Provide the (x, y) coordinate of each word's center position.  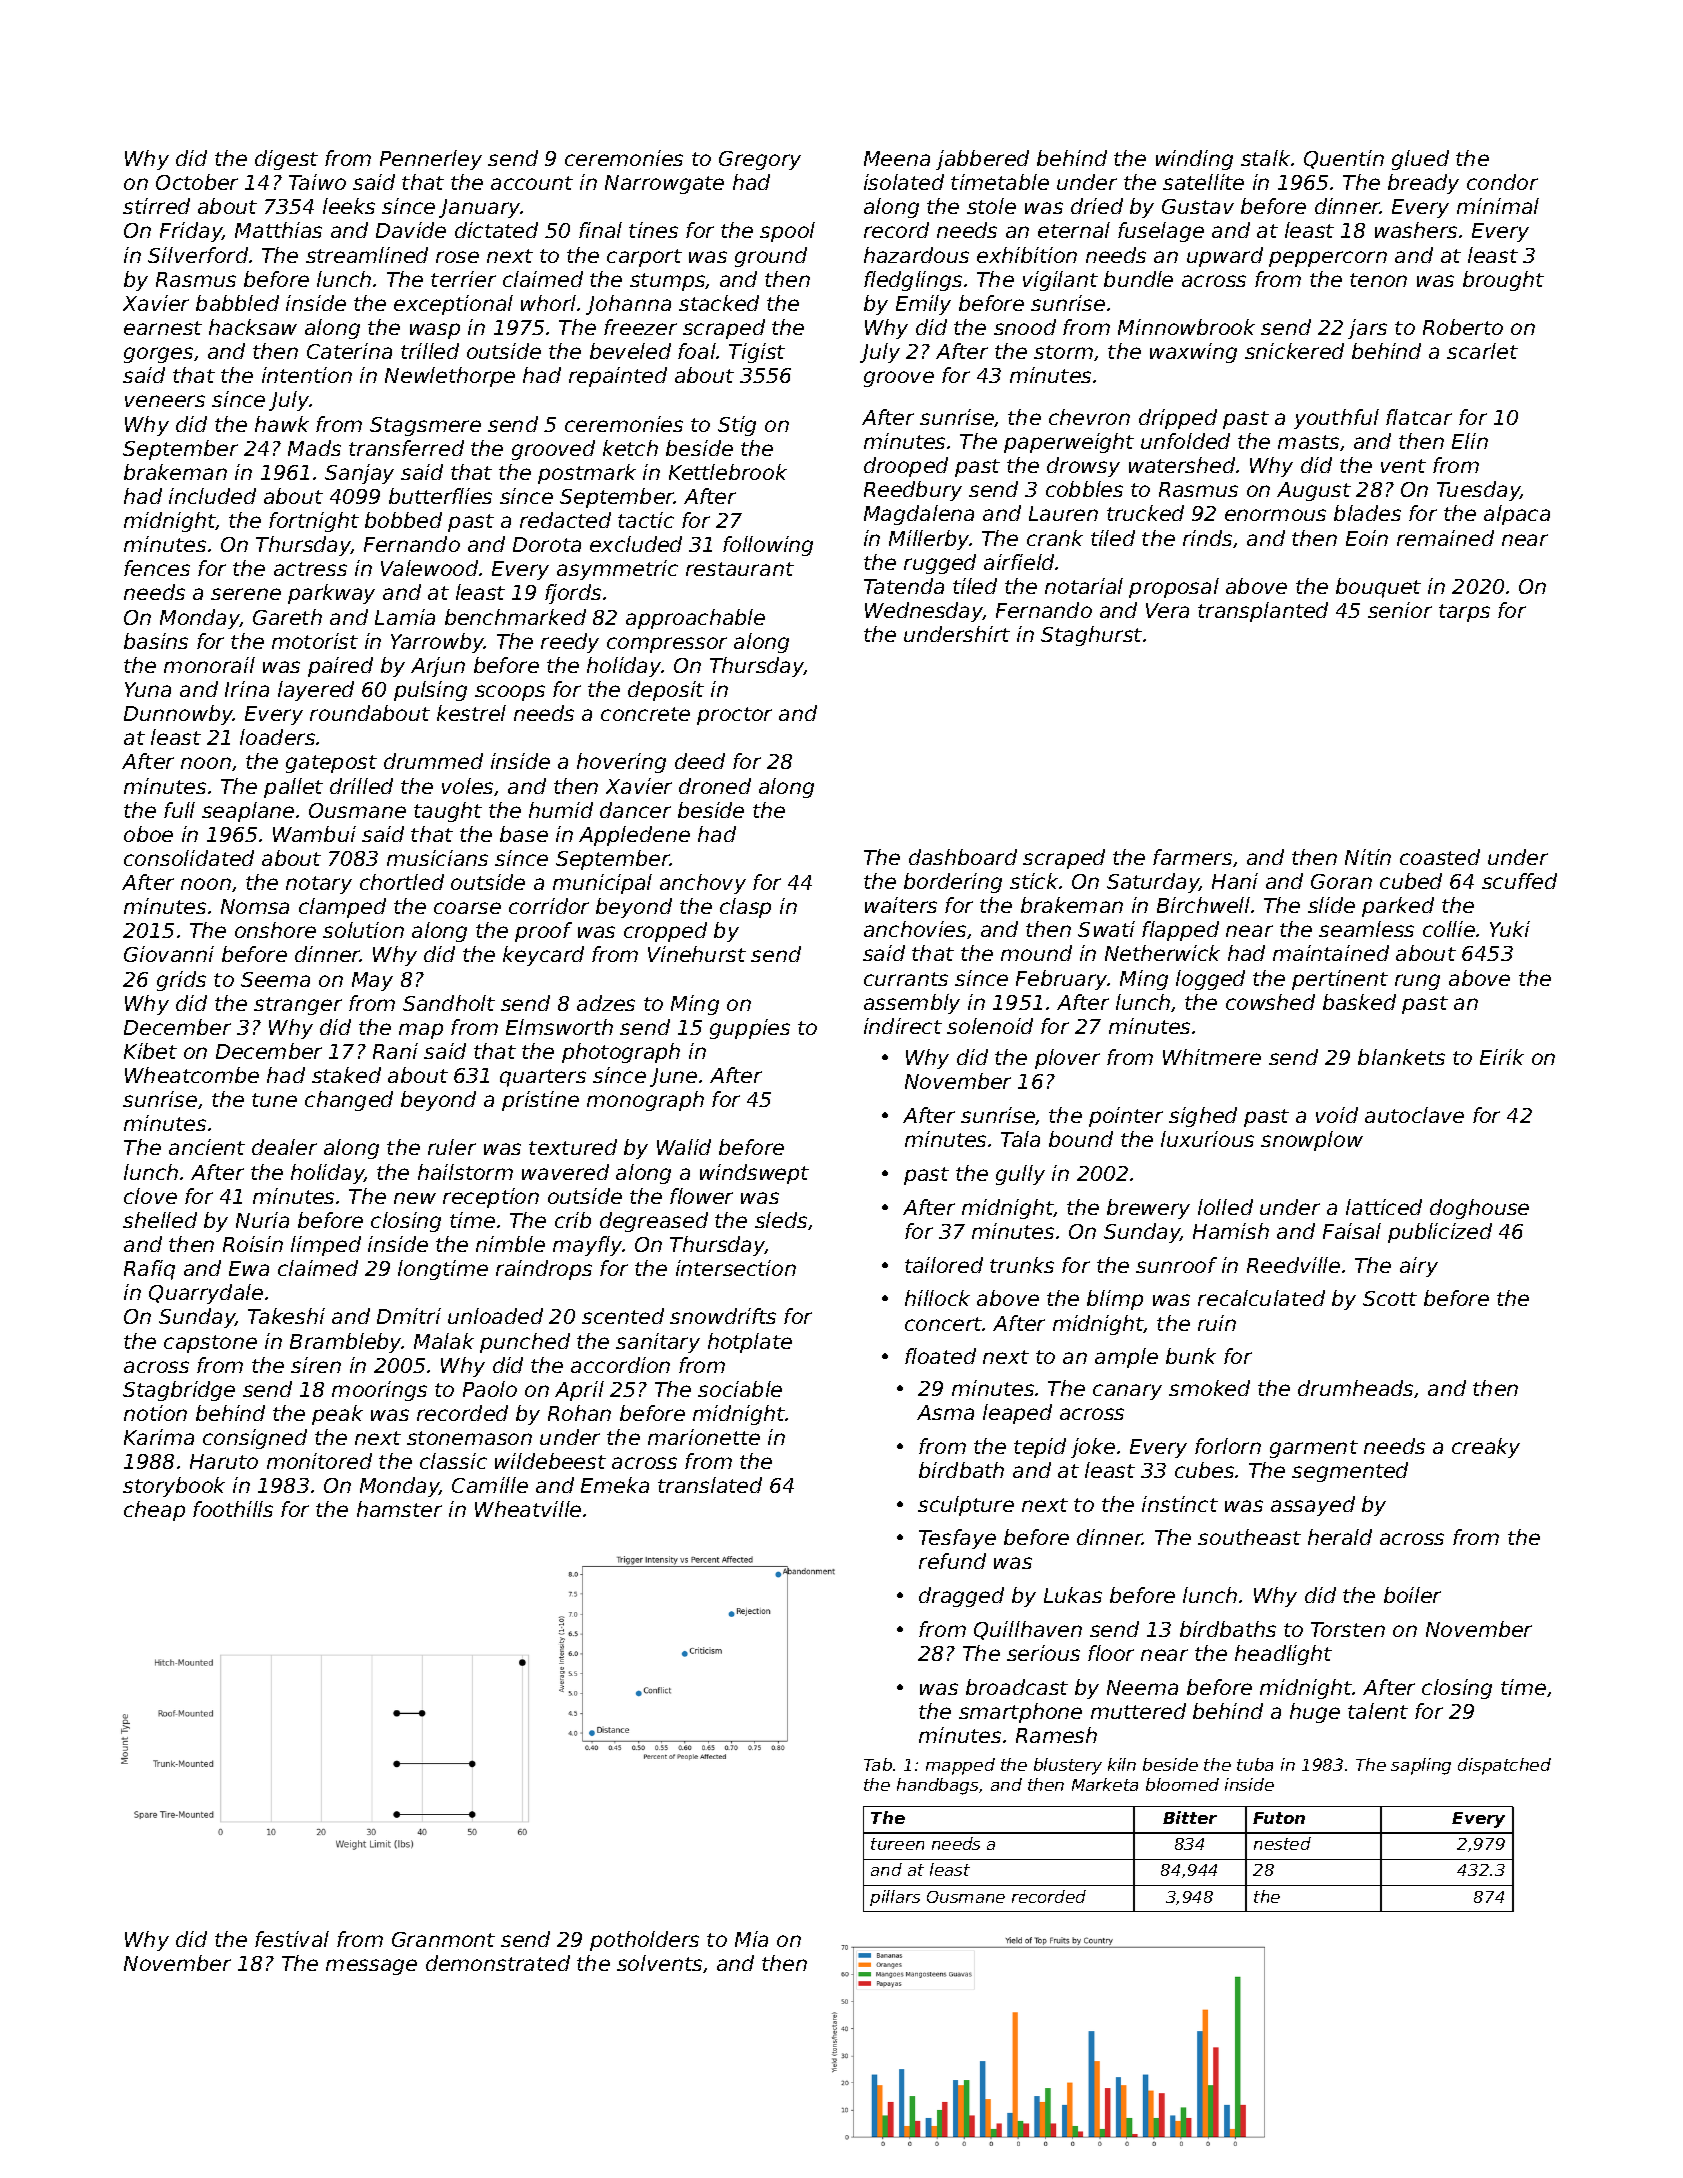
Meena (897, 158)
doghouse (1479, 1209)
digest (286, 160)
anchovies (915, 929)
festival (292, 1939)
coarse (467, 908)
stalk (1265, 158)
